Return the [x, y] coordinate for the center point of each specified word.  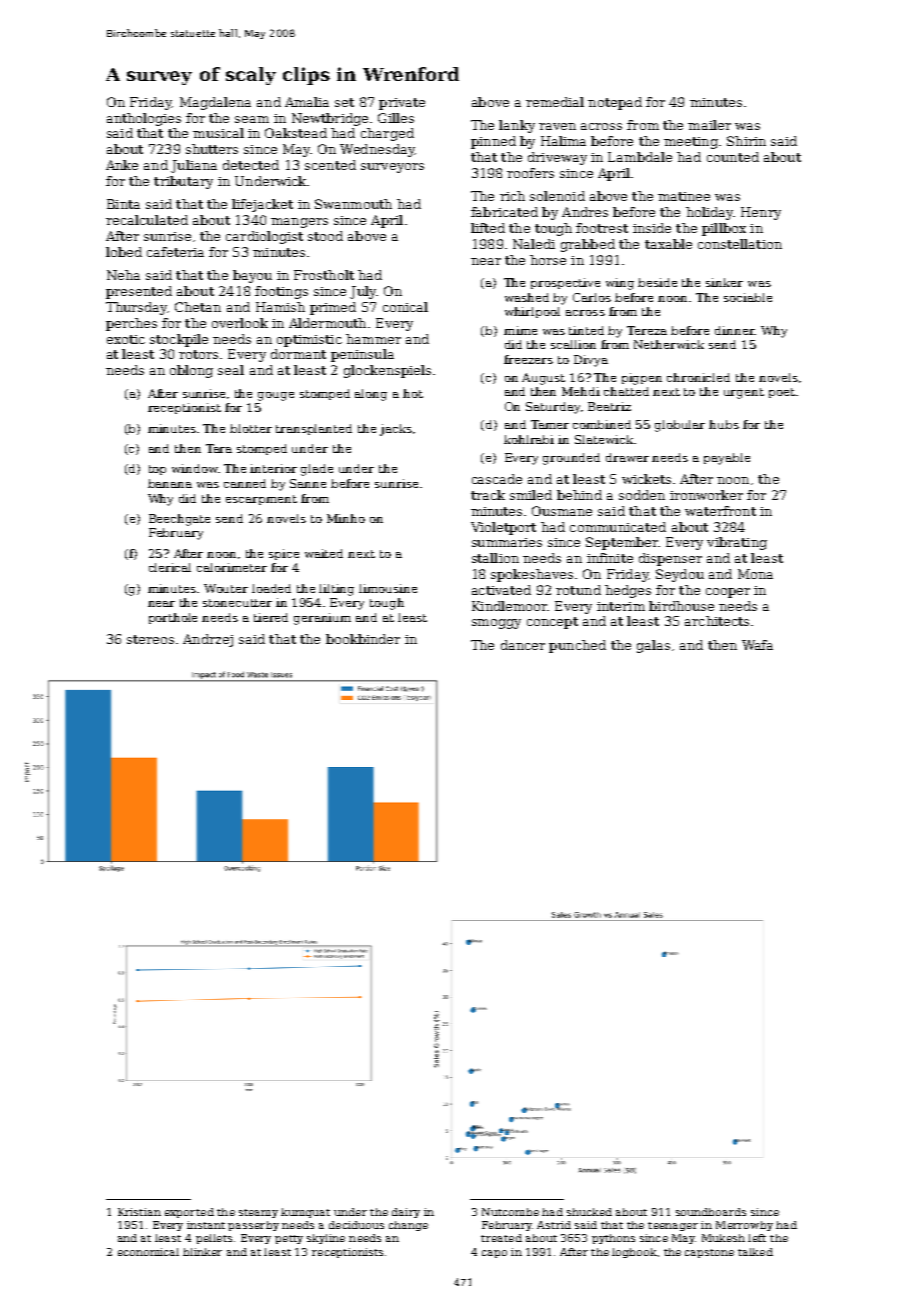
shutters [212, 149]
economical [148, 1252]
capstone [709, 1253]
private [402, 104]
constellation [740, 244]
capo [494, 1254]
